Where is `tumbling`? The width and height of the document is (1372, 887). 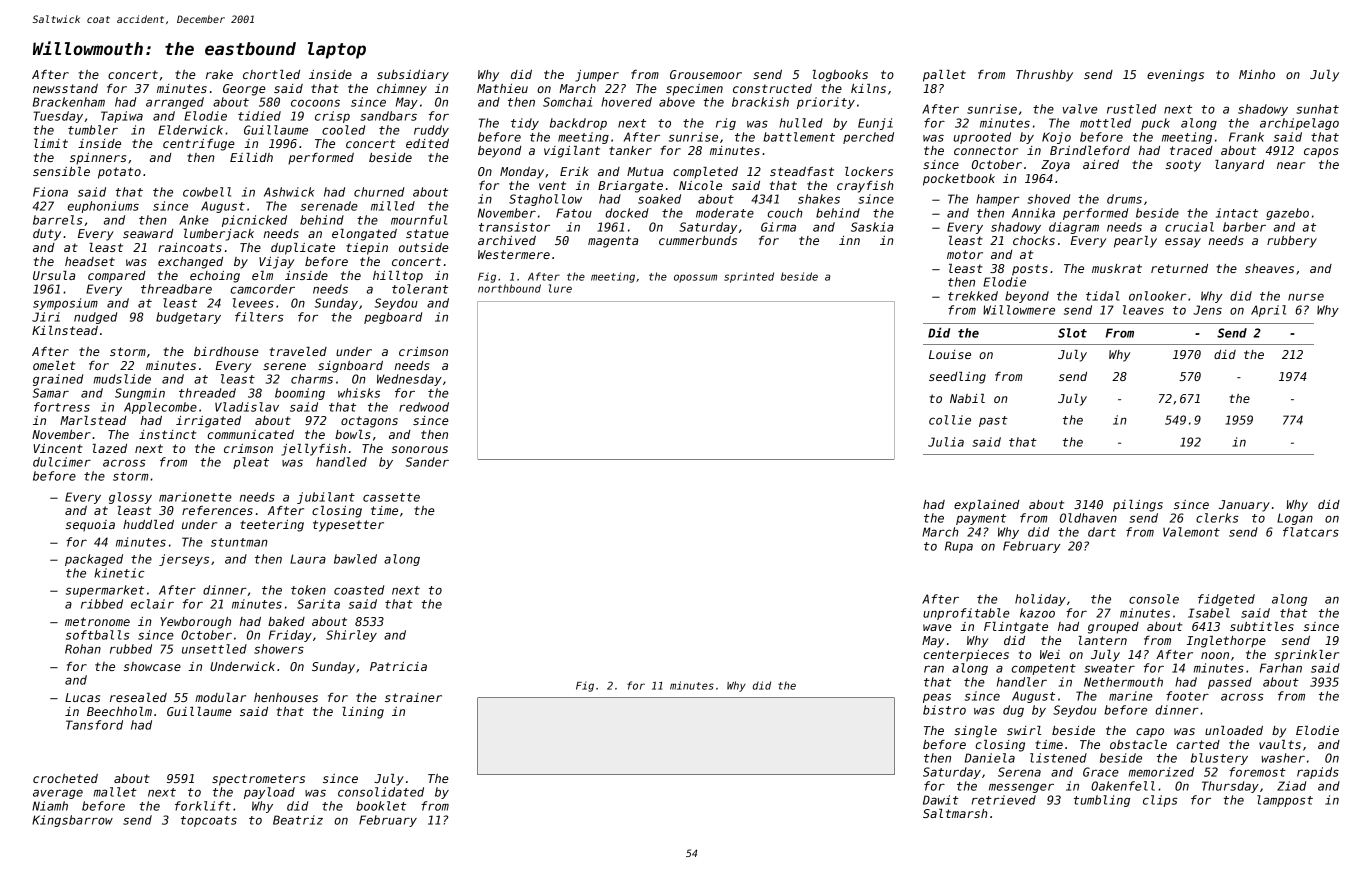
tumbling is located at coordinates (1102, 801).
